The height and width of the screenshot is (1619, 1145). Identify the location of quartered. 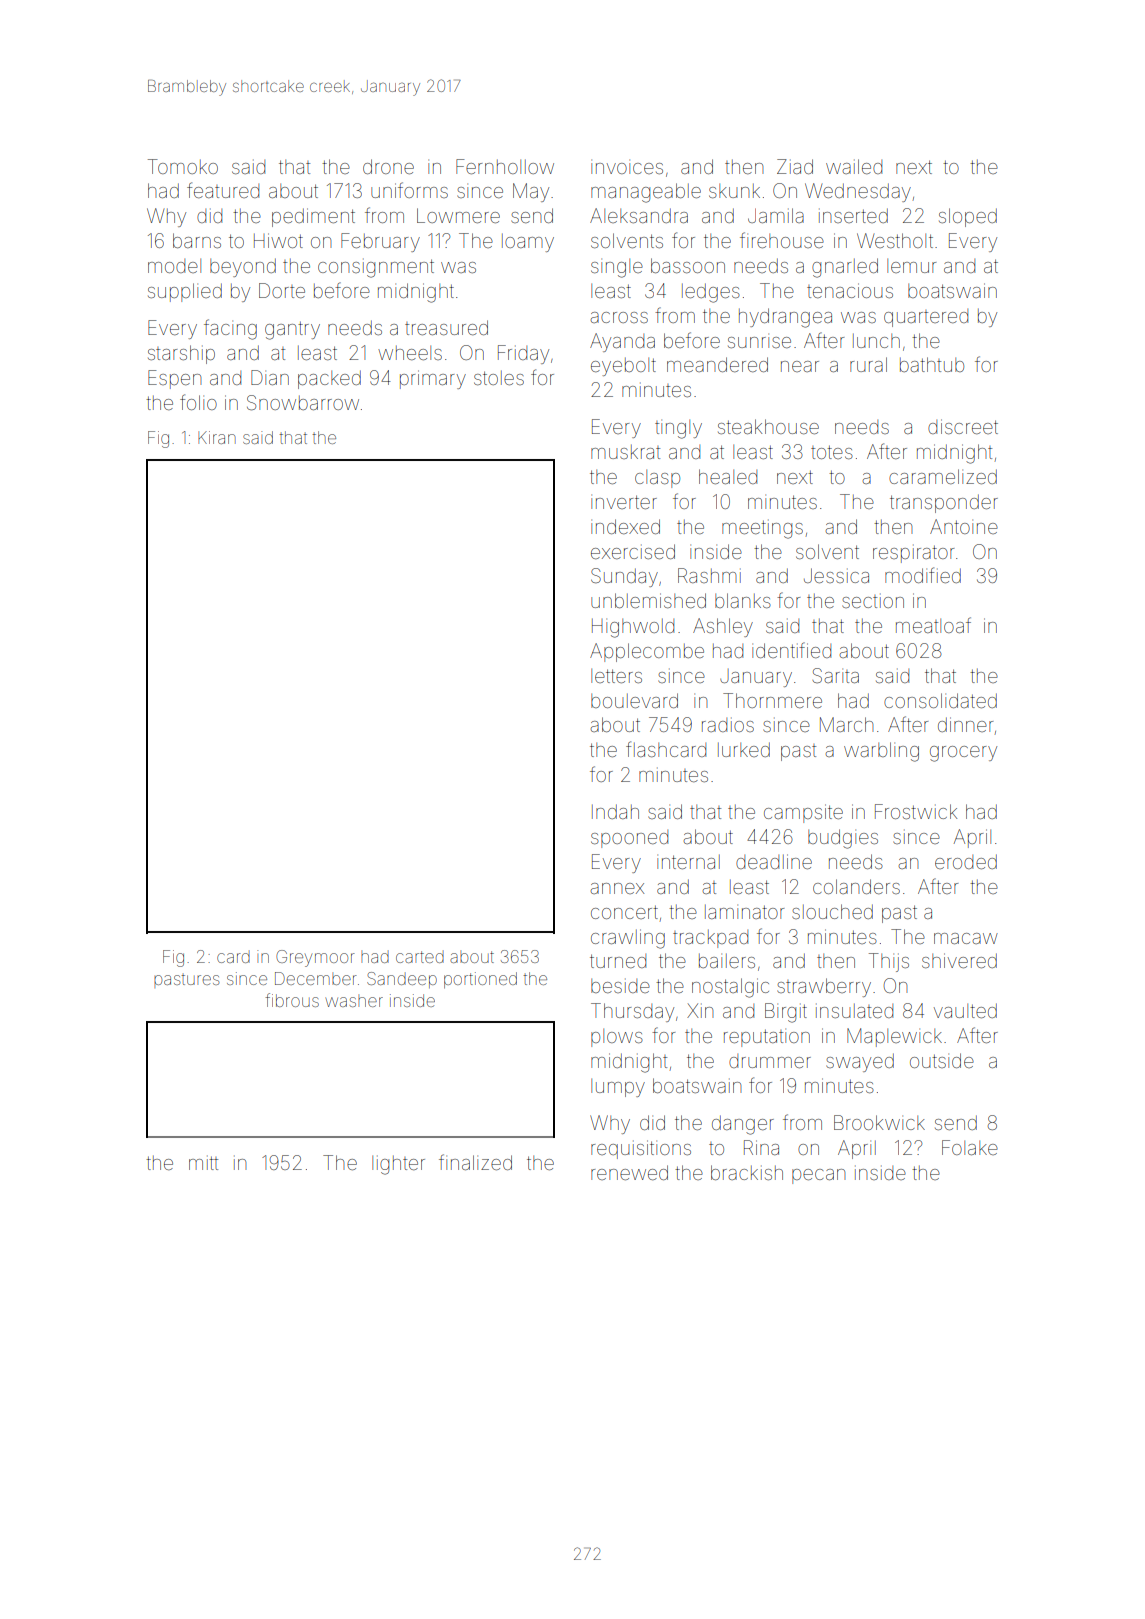
(926, 318).
